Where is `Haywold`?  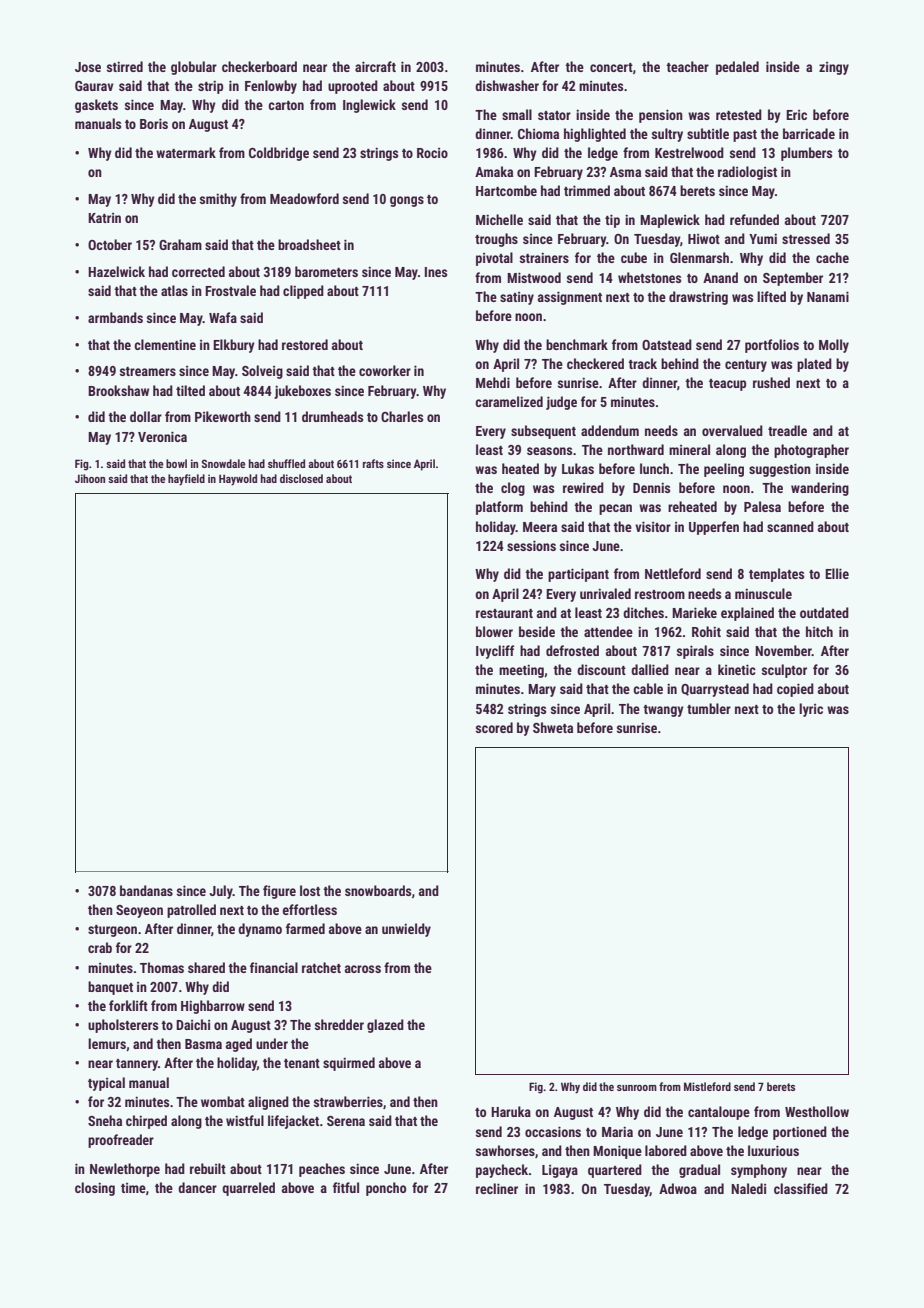 Haywold is located at coordinates (238, 480).
